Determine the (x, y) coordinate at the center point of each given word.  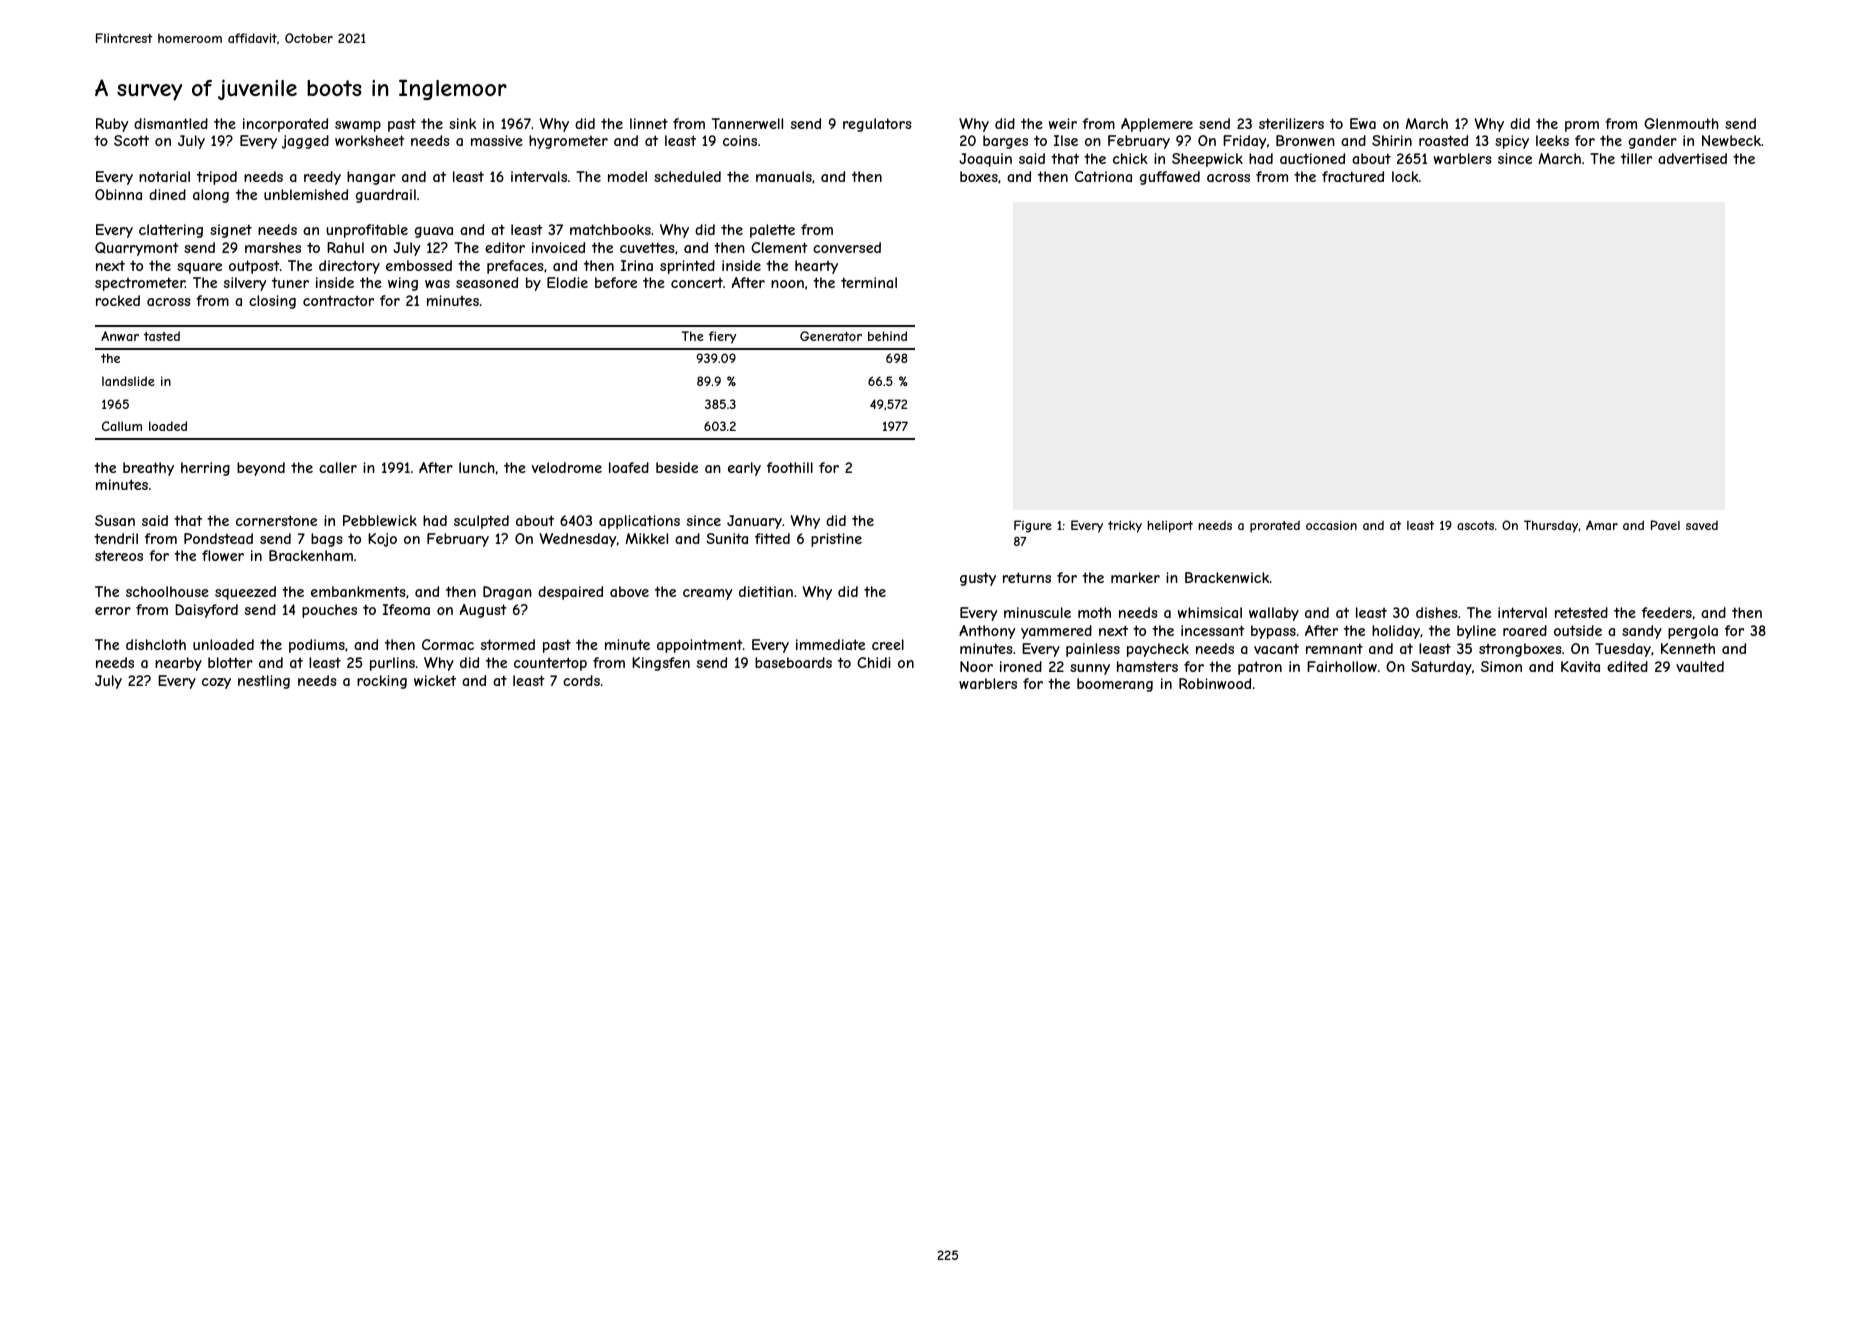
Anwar (120, 336)
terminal (869, 282)
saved (1702, 525)
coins (740, 140)
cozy (216, 683)
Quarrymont (137, 249)
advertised (1692, 158)
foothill (790, 467)
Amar (1602, 525)
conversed (847, 247)
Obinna (118, 194)
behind (887, 336)
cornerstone (276, 520)
